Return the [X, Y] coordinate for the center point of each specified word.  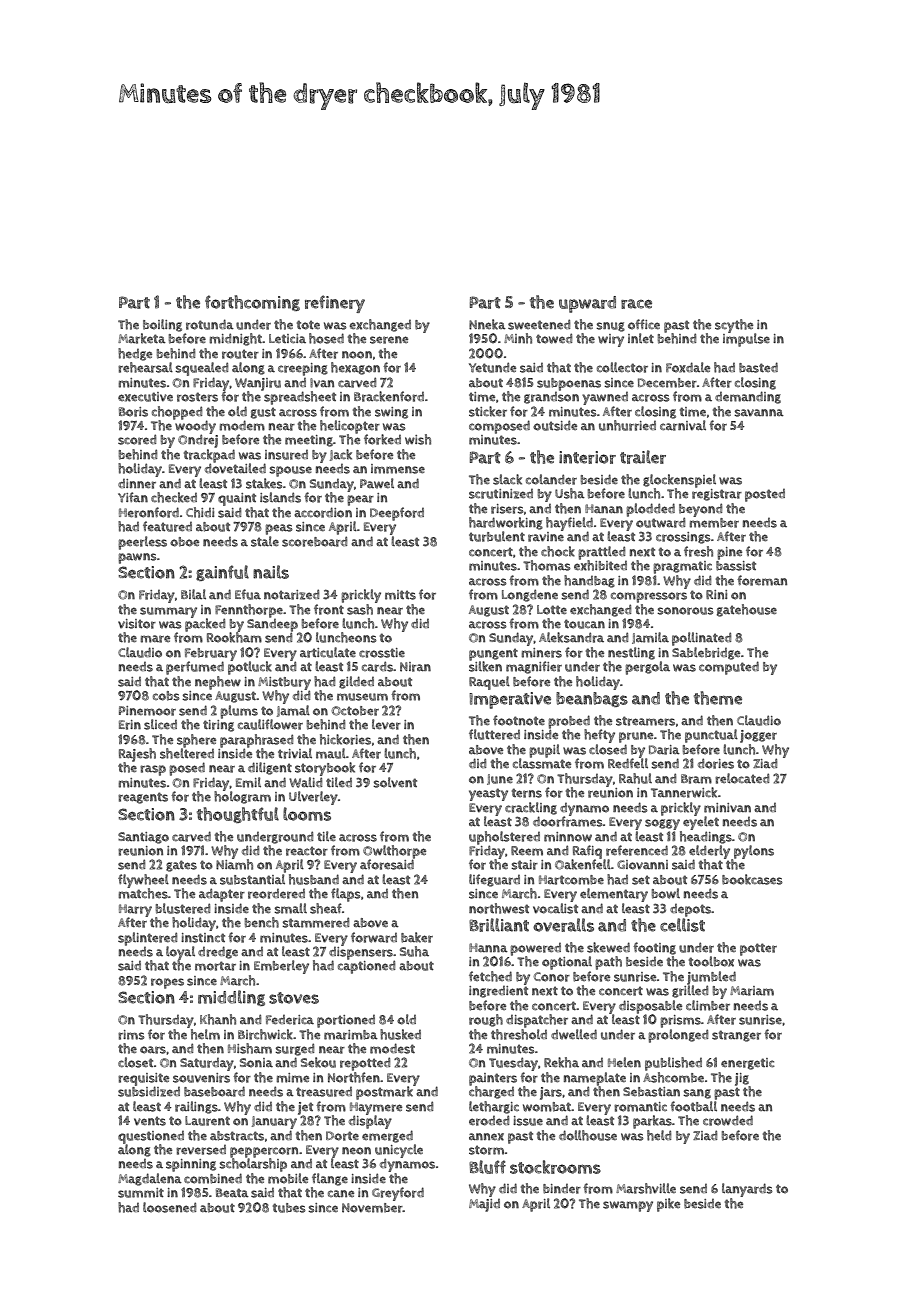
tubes [289, 1208]
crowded [728, 1120]
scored [137, 439]
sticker [488, 411]
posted [765, 495]
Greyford [398, 1194]
